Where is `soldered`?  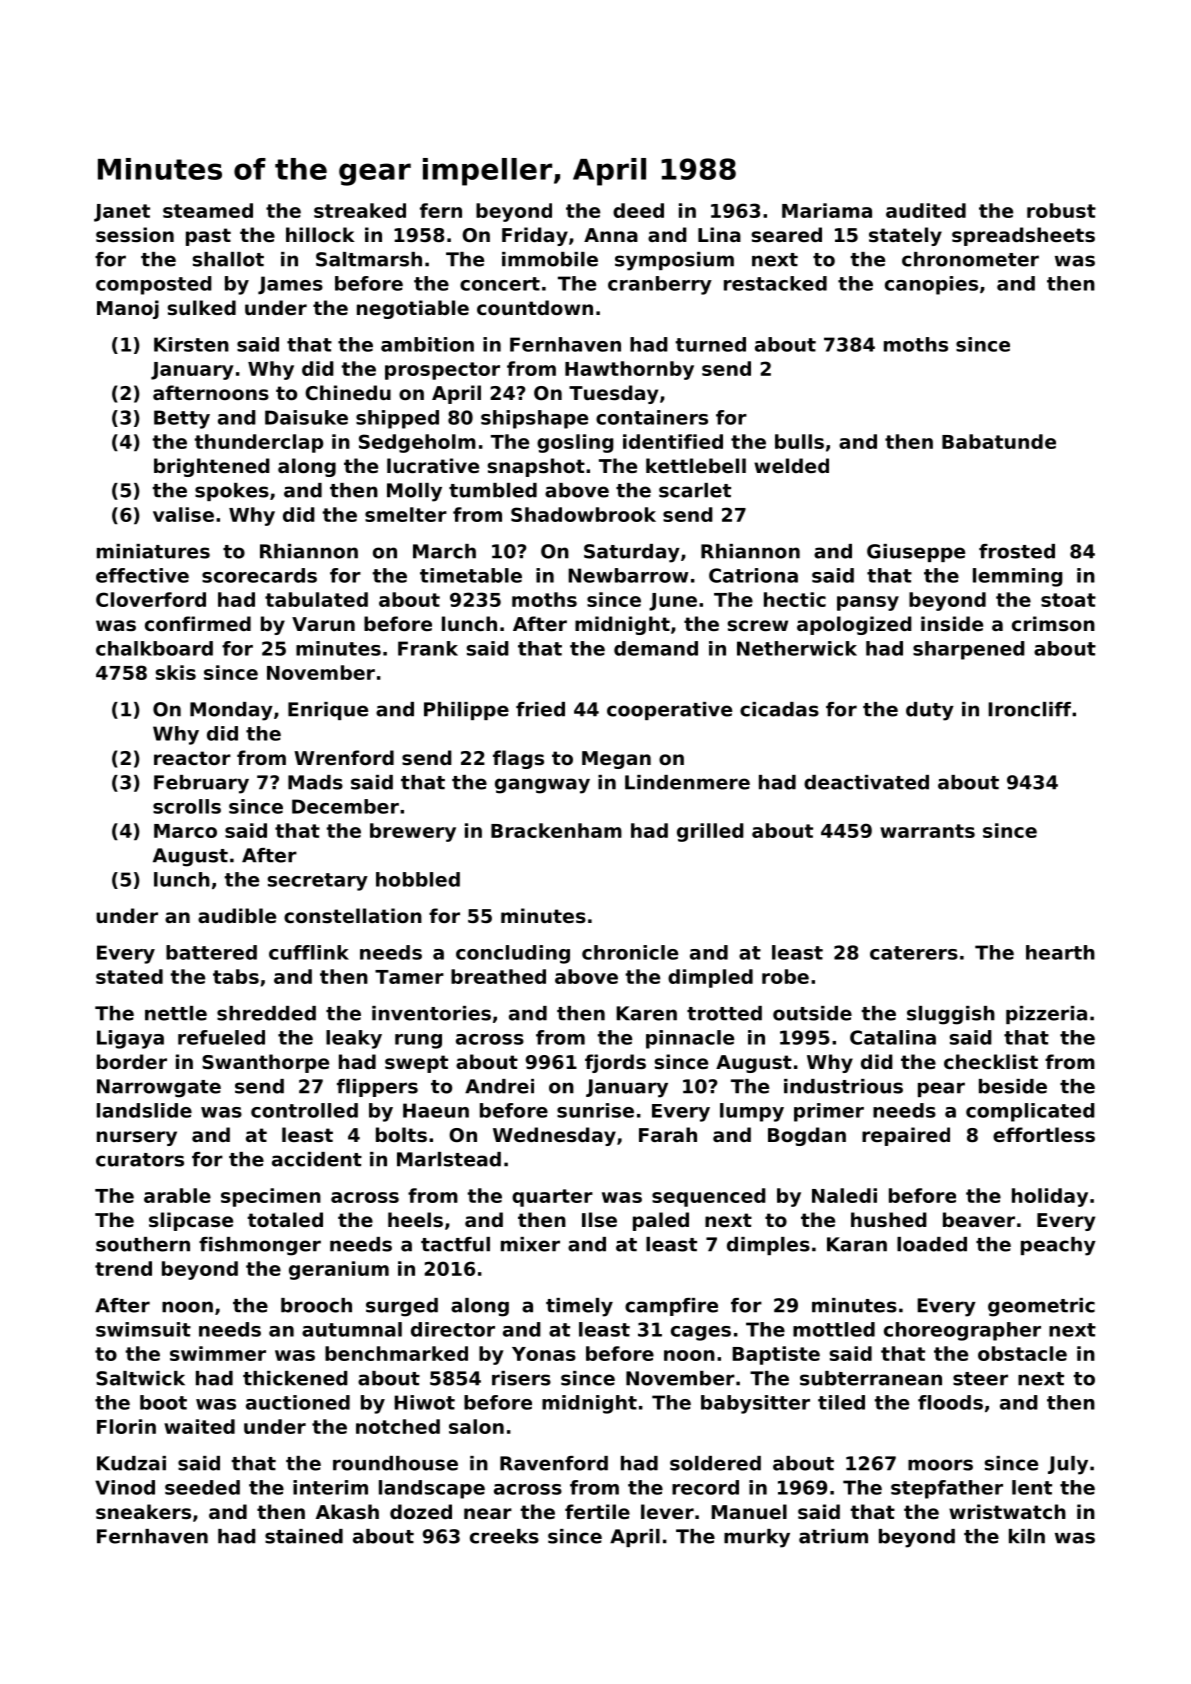 soldered is located at coordinates (715, 1463).
